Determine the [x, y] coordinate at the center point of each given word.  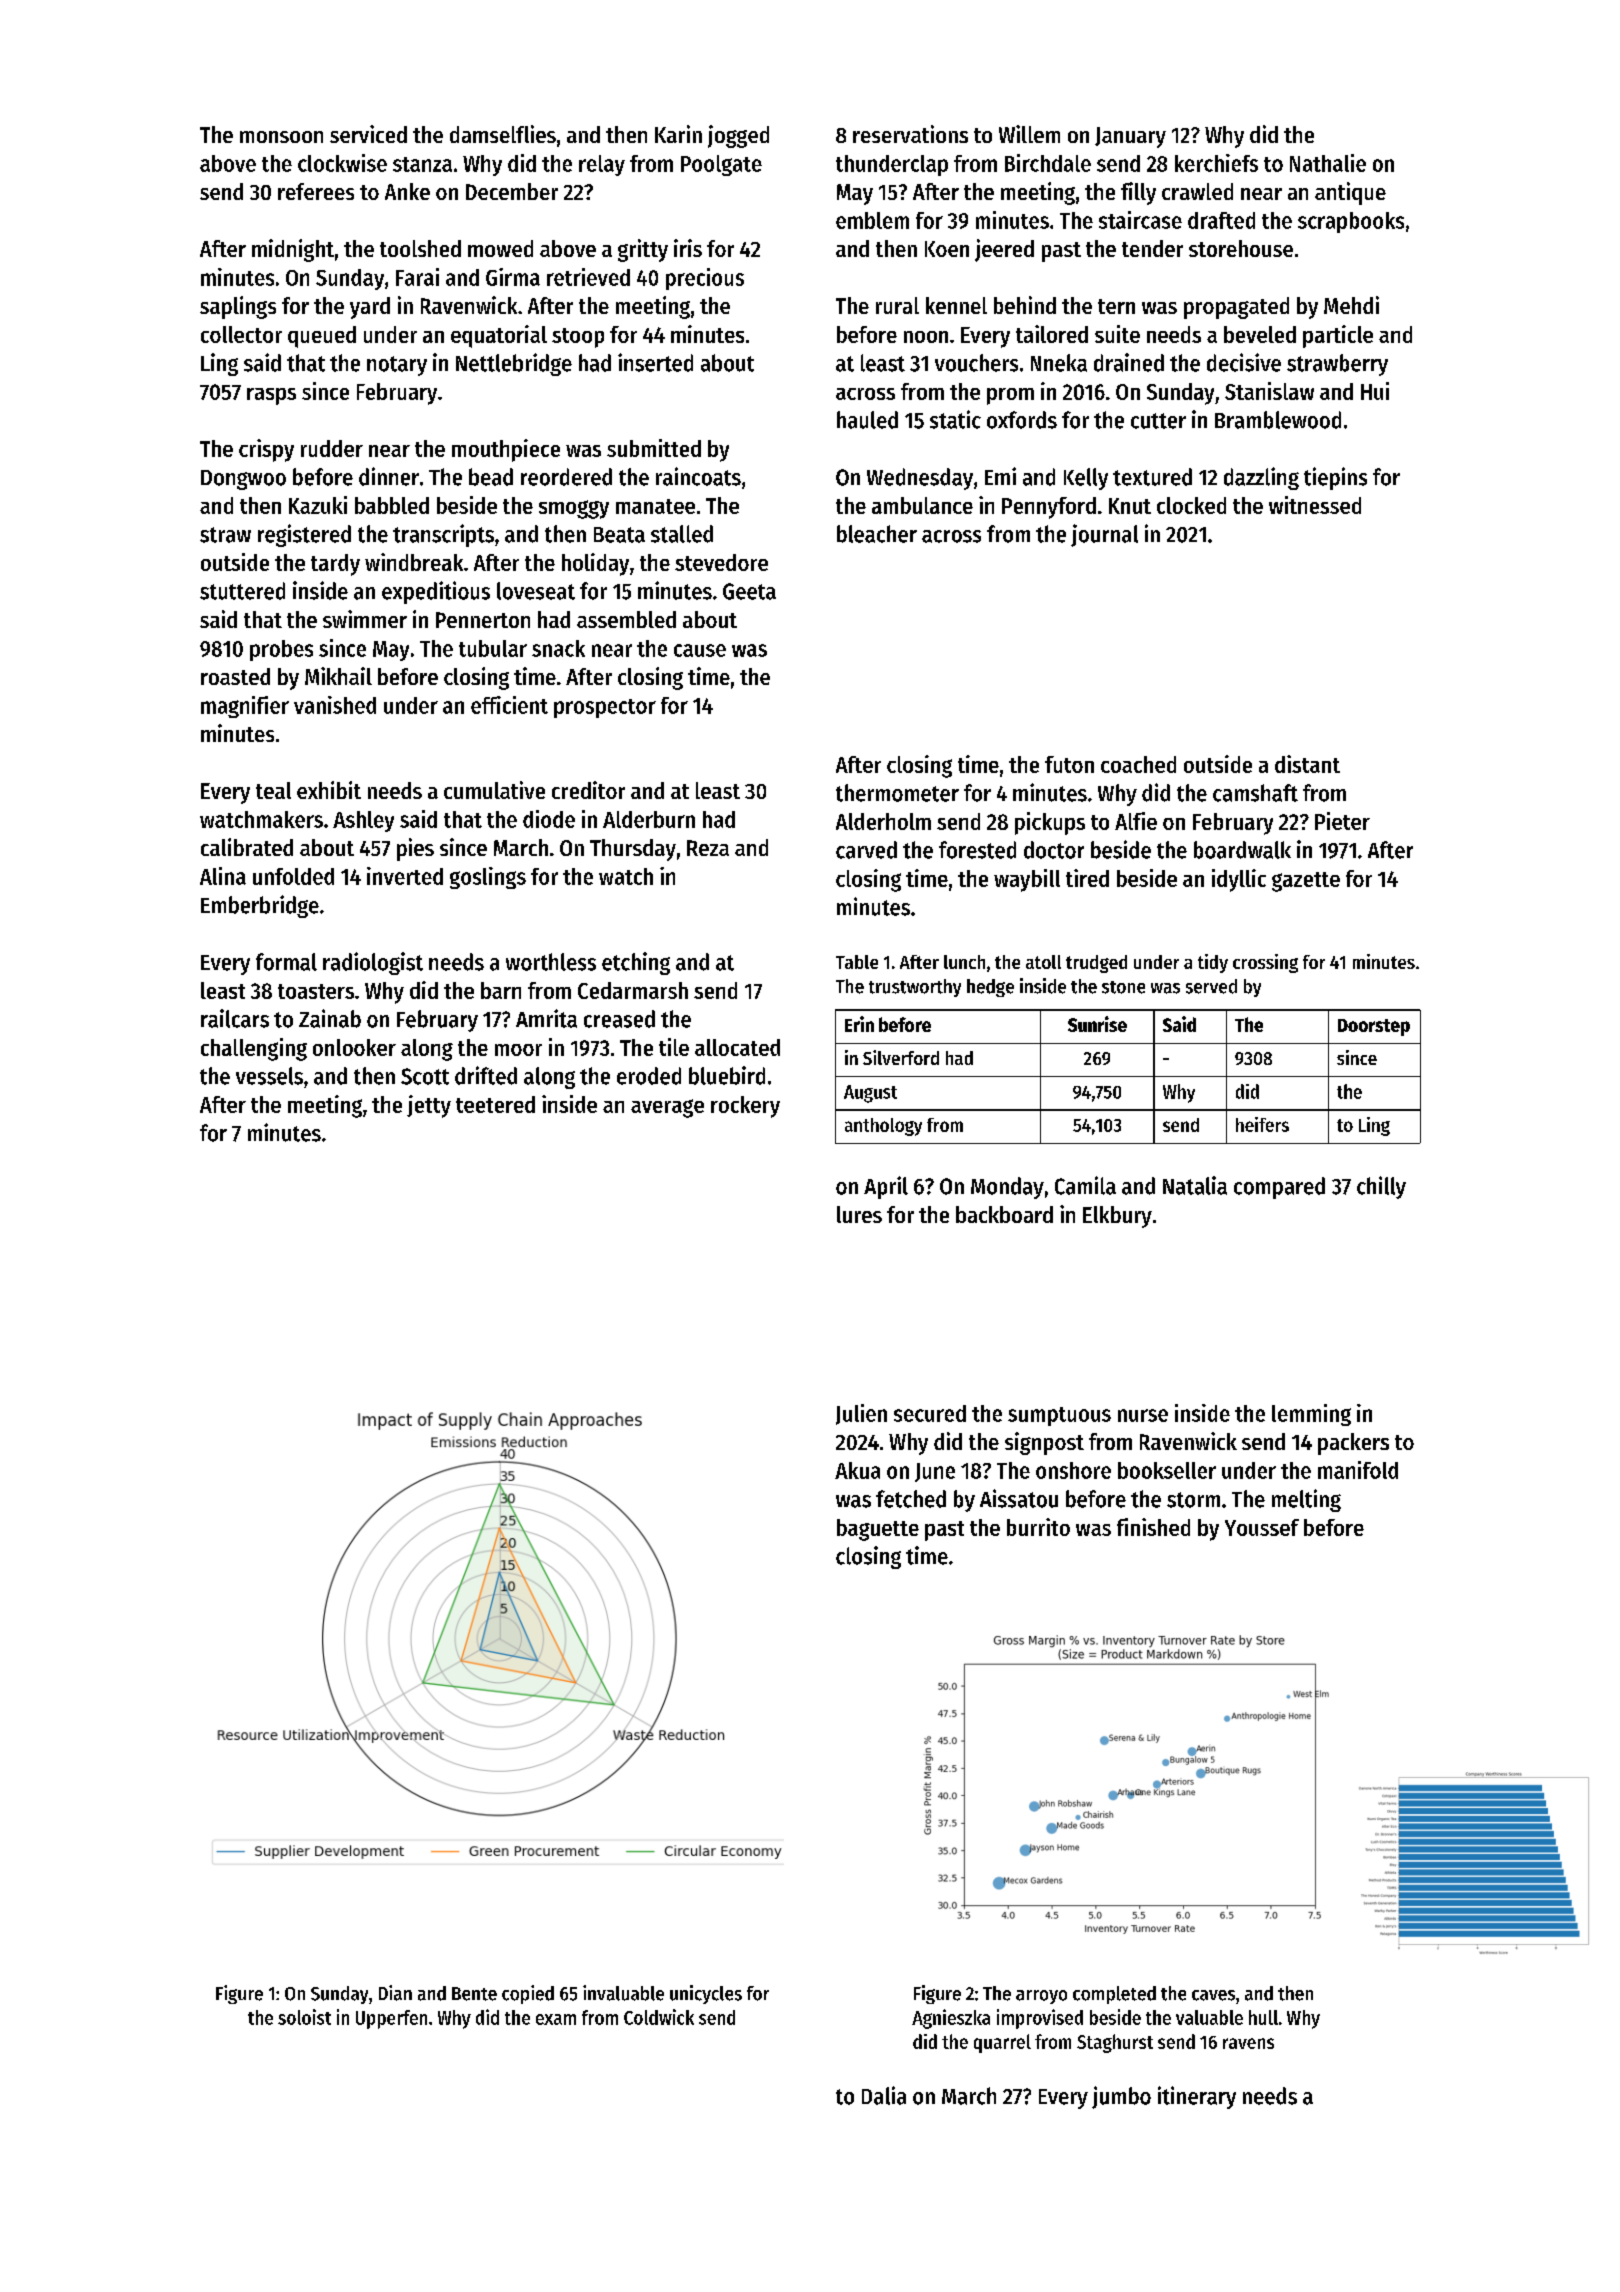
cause [700, 650]
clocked [1191, 505]
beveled [1260, 334]
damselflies [503, 134]
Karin [678, 134]
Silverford [901, 1057]
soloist [304, 2017]
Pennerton [483, 620]
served [1211, 986]
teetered [495, 1104]
